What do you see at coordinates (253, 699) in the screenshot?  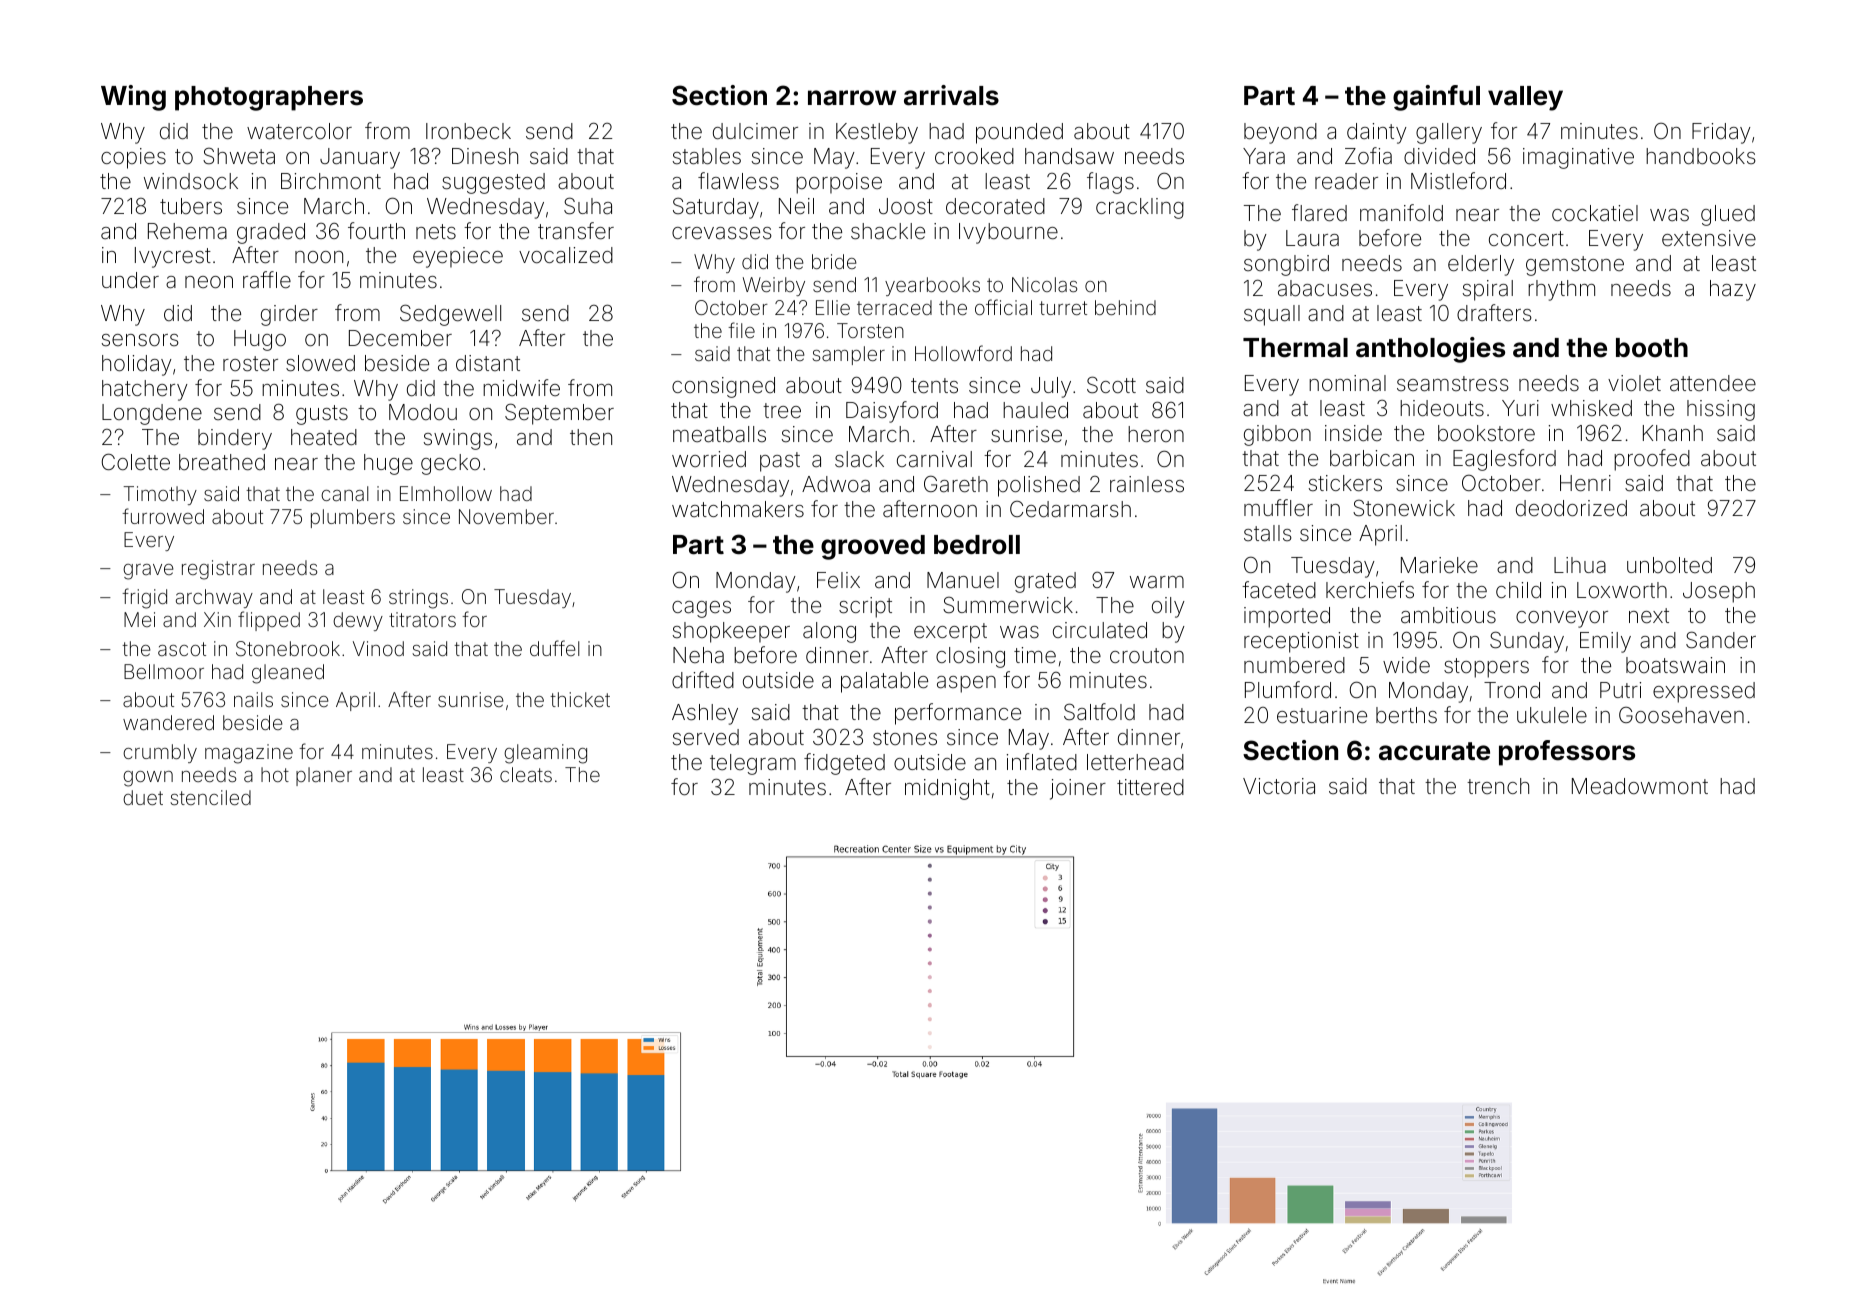 I see `nails` at bounding box center [253, 699].
